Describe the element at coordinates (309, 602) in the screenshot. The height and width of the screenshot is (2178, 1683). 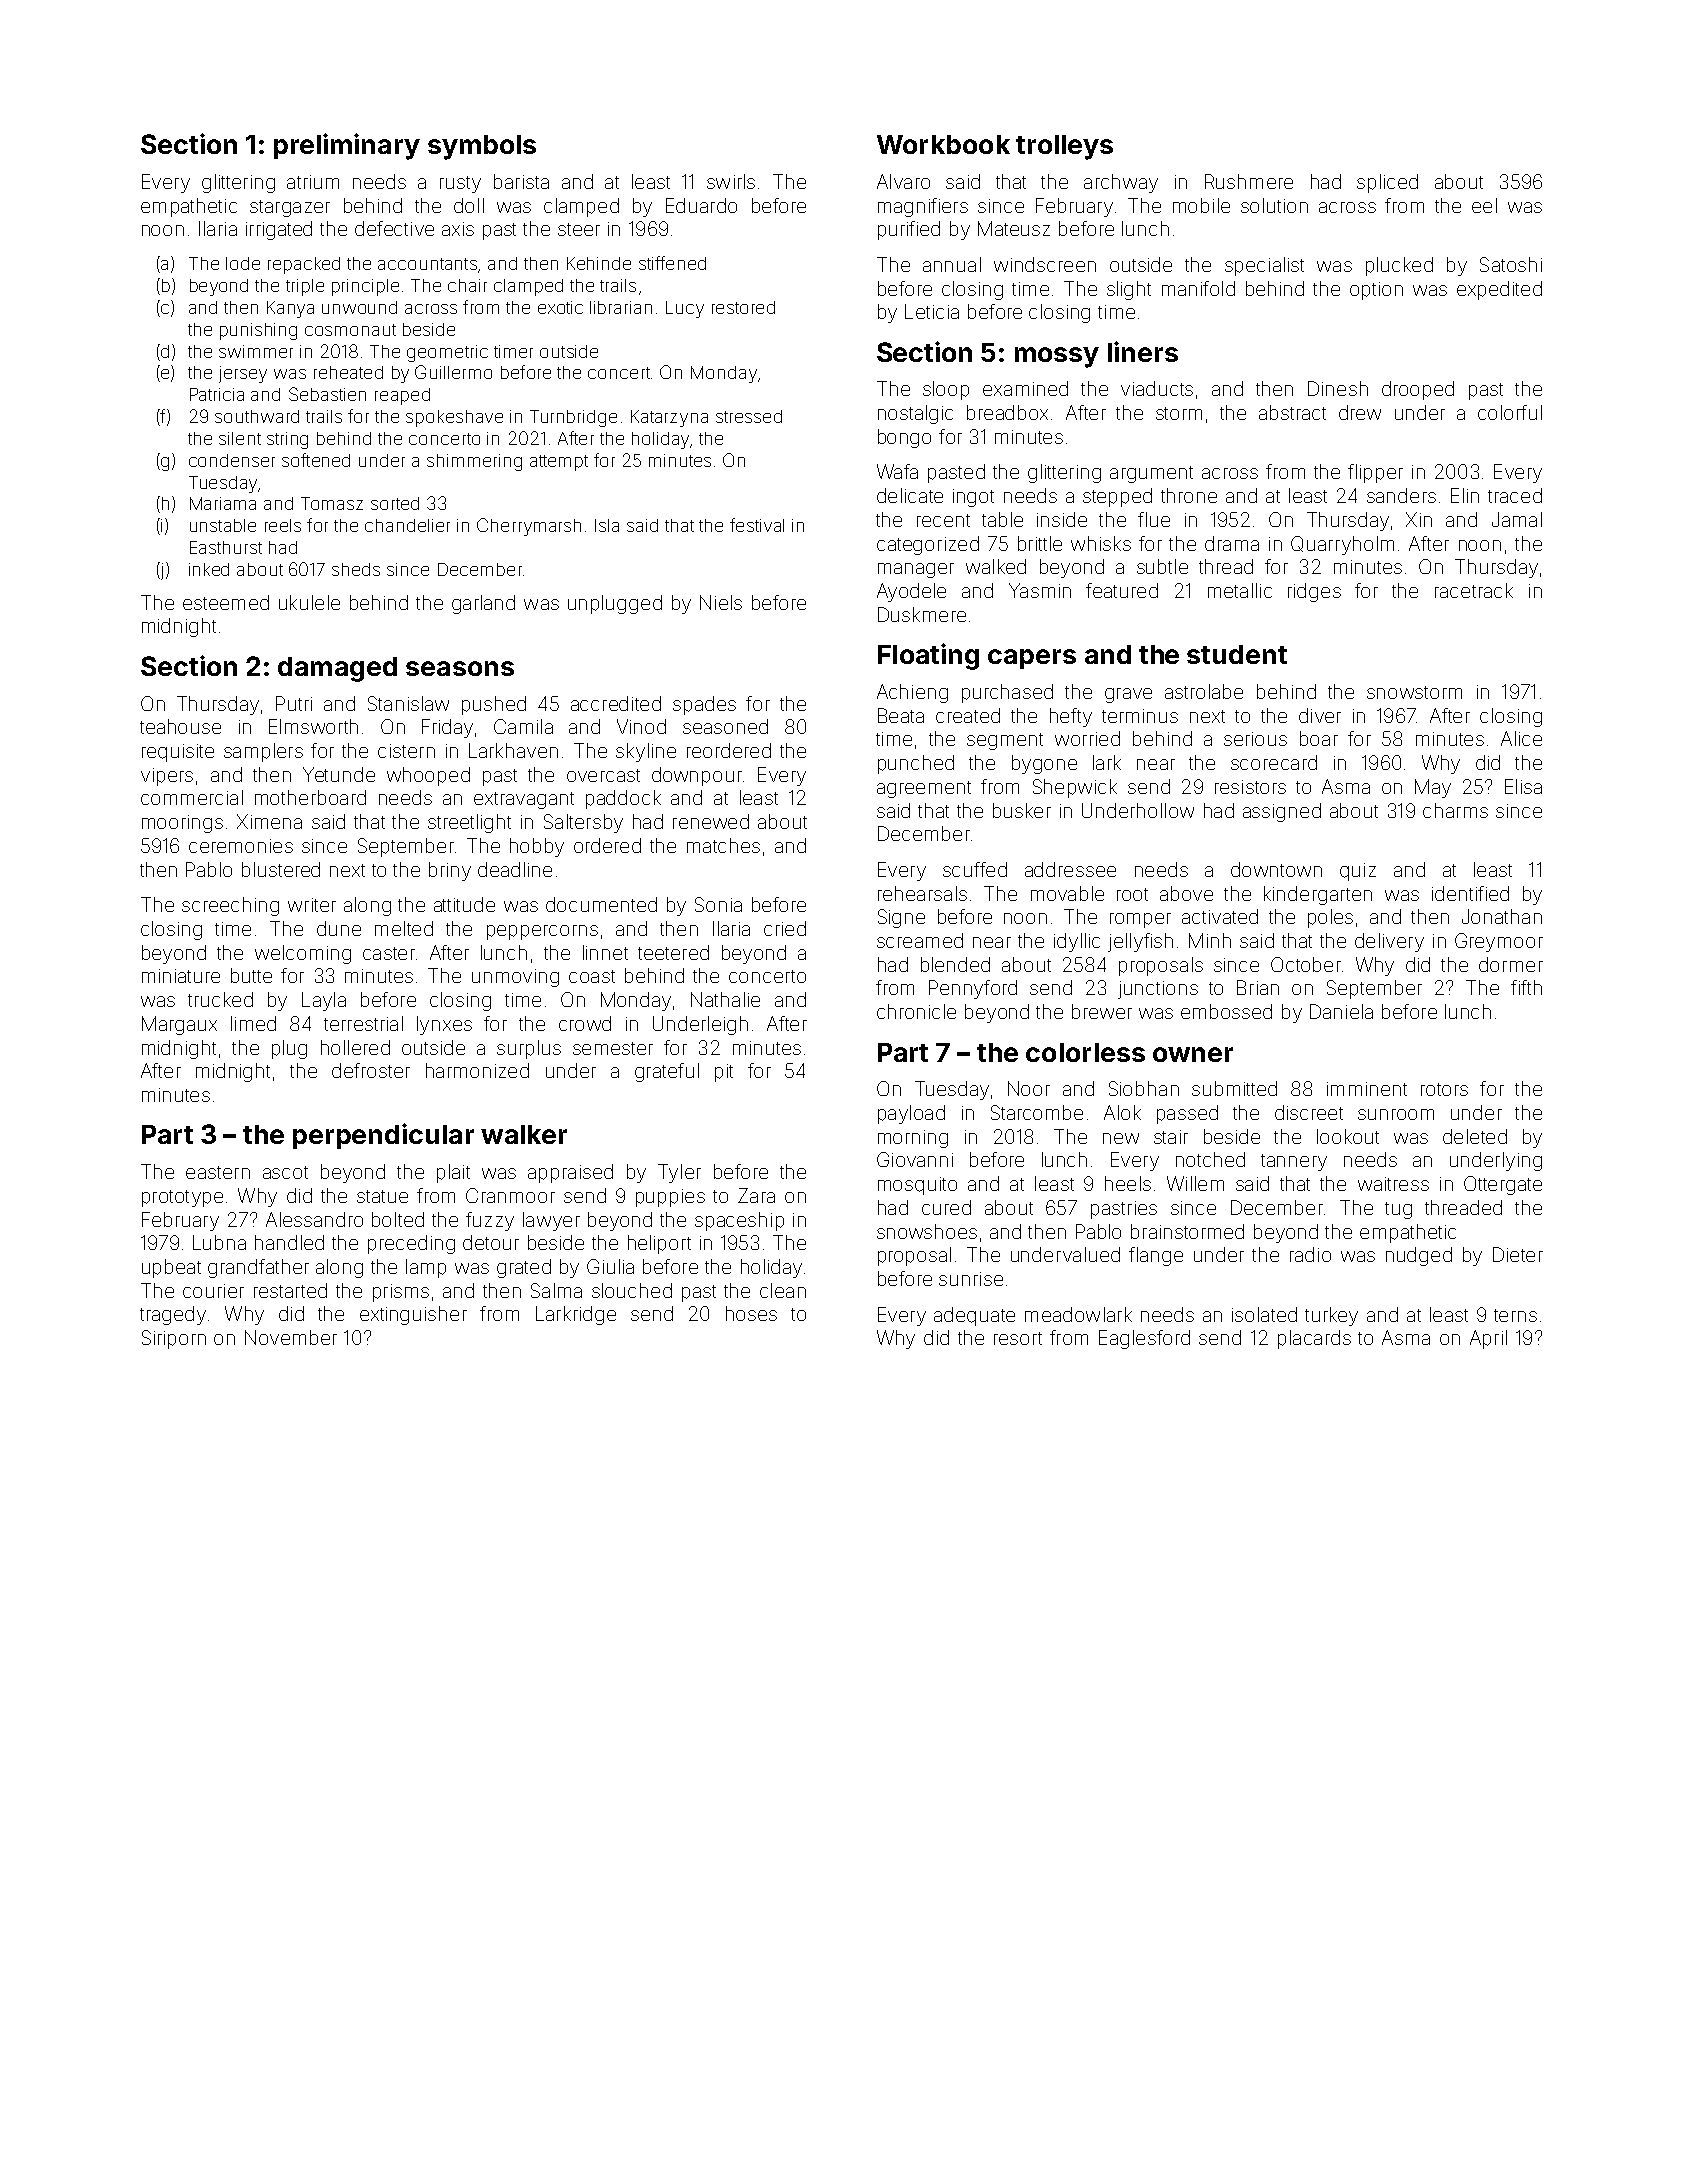
I see `ukulele` at that location.
